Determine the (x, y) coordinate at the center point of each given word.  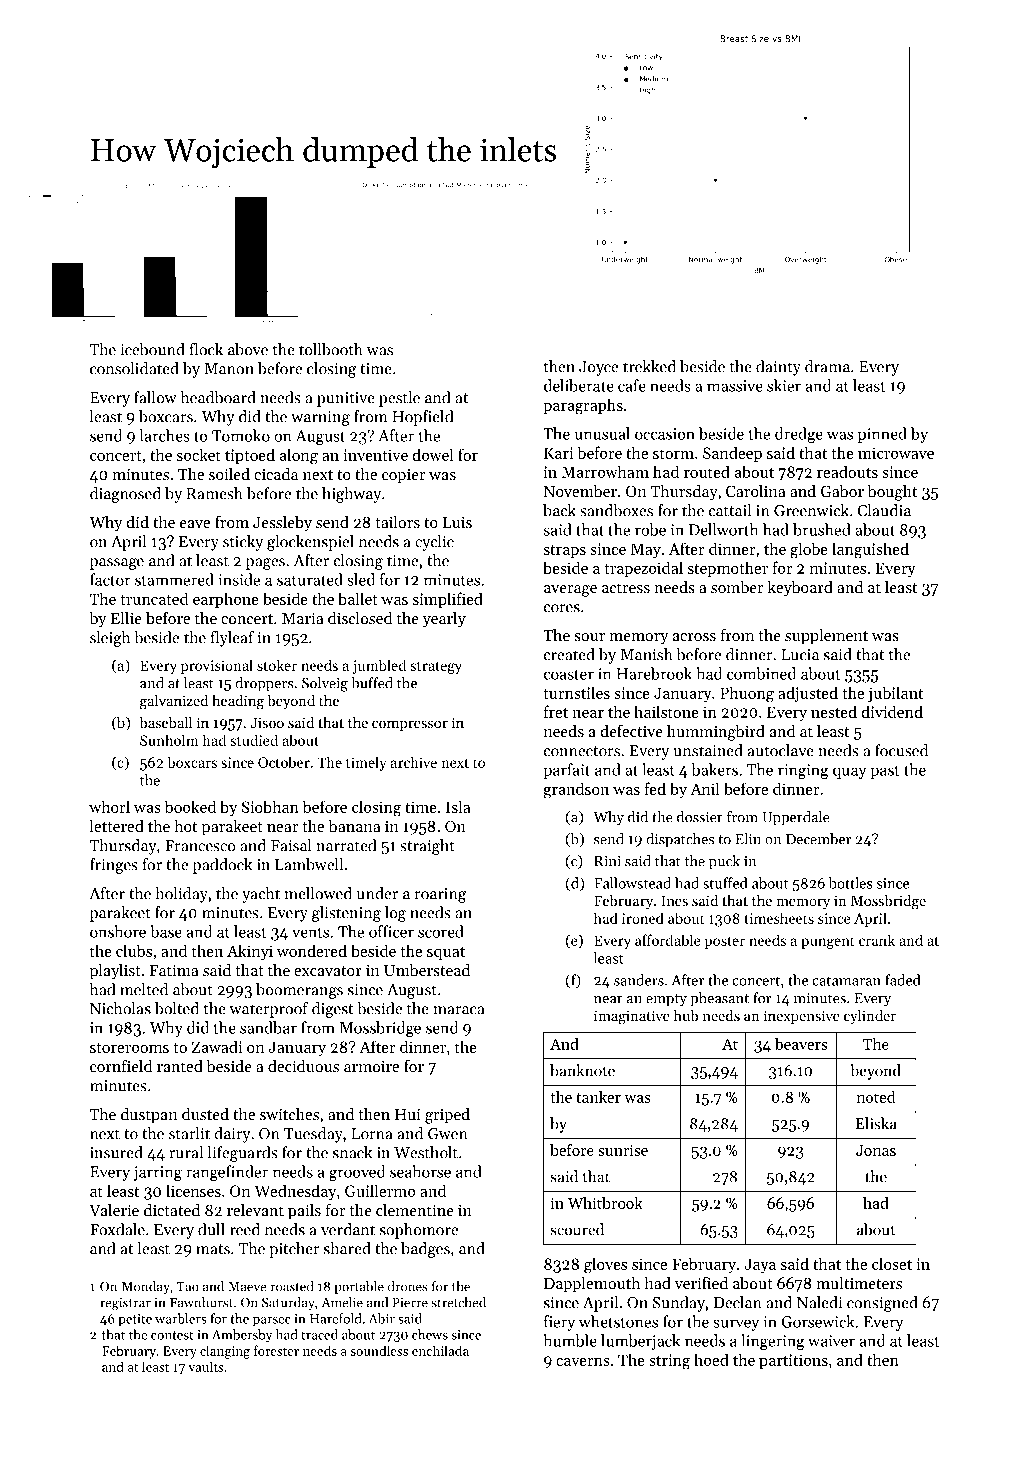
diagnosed (125, 495)
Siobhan (270, 806)
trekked (649, 366)
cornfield (121, 1065)
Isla (458, 806)
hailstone (666, 711)
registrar (125, 1304)
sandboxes (616, 510)
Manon (229, 369)
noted (876, 1097)
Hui (408, 1114)
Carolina (756, 491)
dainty (778, 368)
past (885, 772)
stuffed (725, 883)
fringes (114, 866)
